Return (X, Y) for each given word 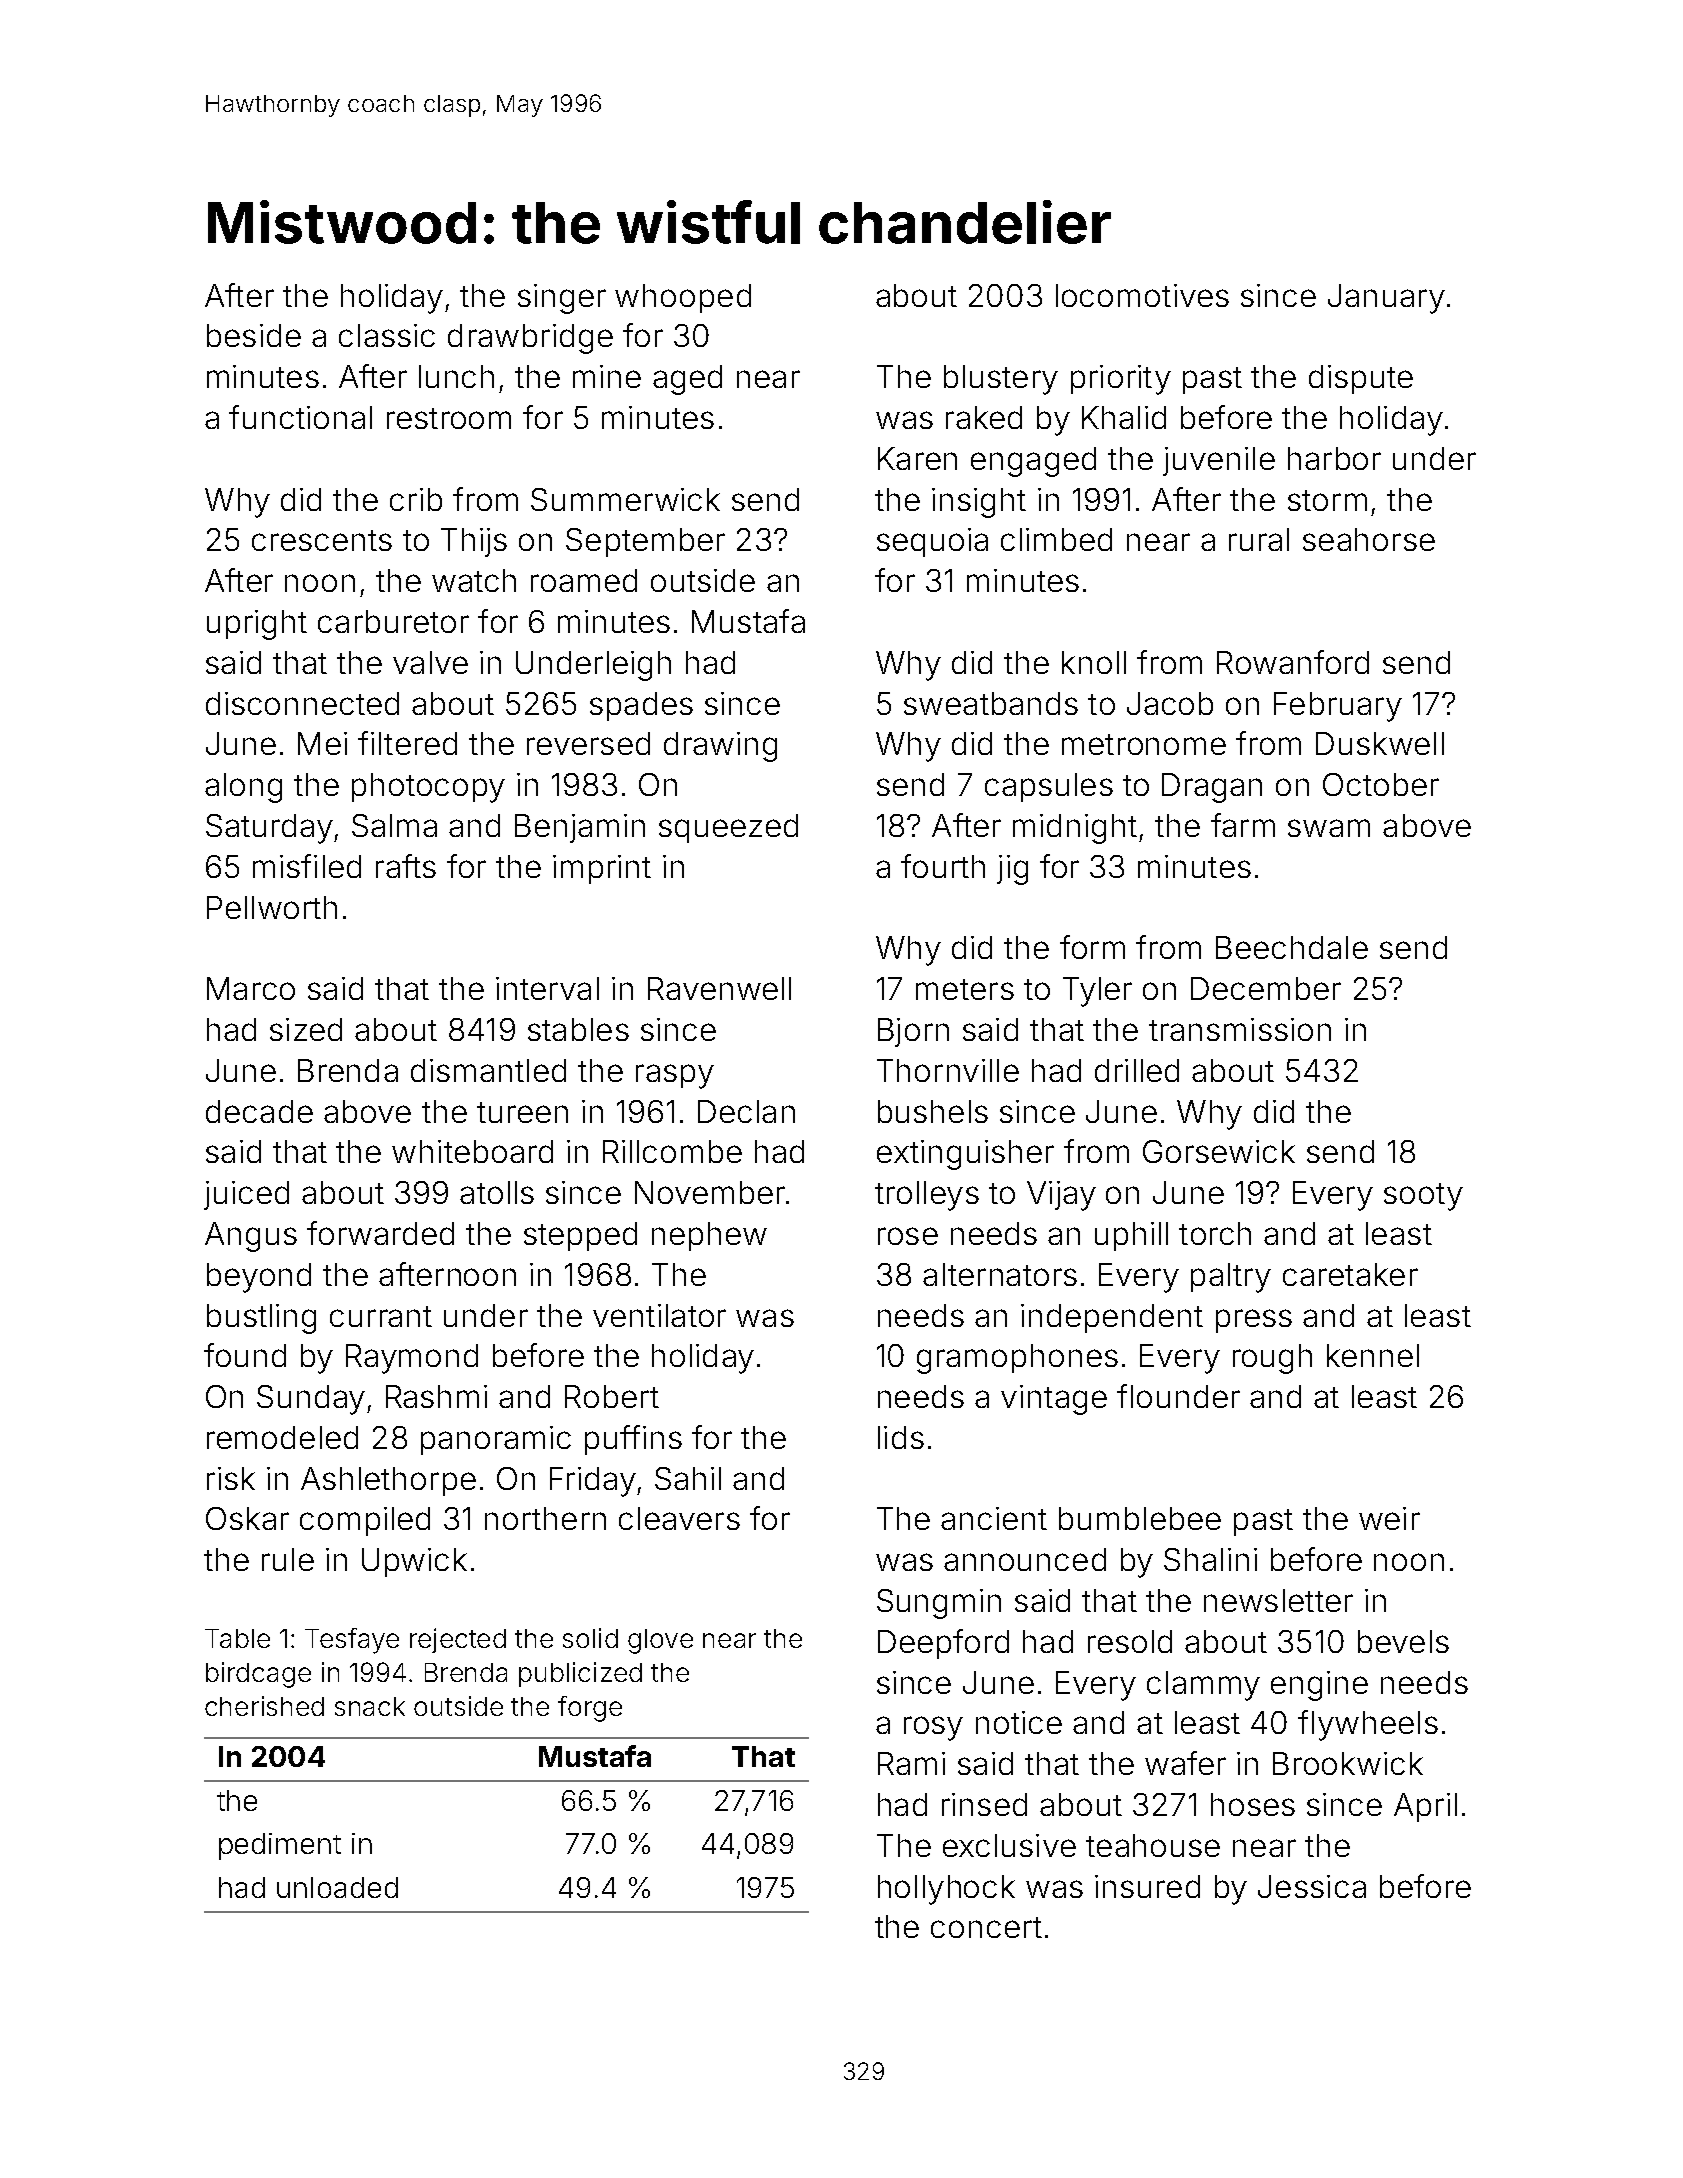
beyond (259, 1278)
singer (562, 299)
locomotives (1142, 295)
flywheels (1368, 1725)
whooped (683, 298)
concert (986, 1927)
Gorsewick (1219, 1151)
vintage (1054, 1400)
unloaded (337, 1887)
